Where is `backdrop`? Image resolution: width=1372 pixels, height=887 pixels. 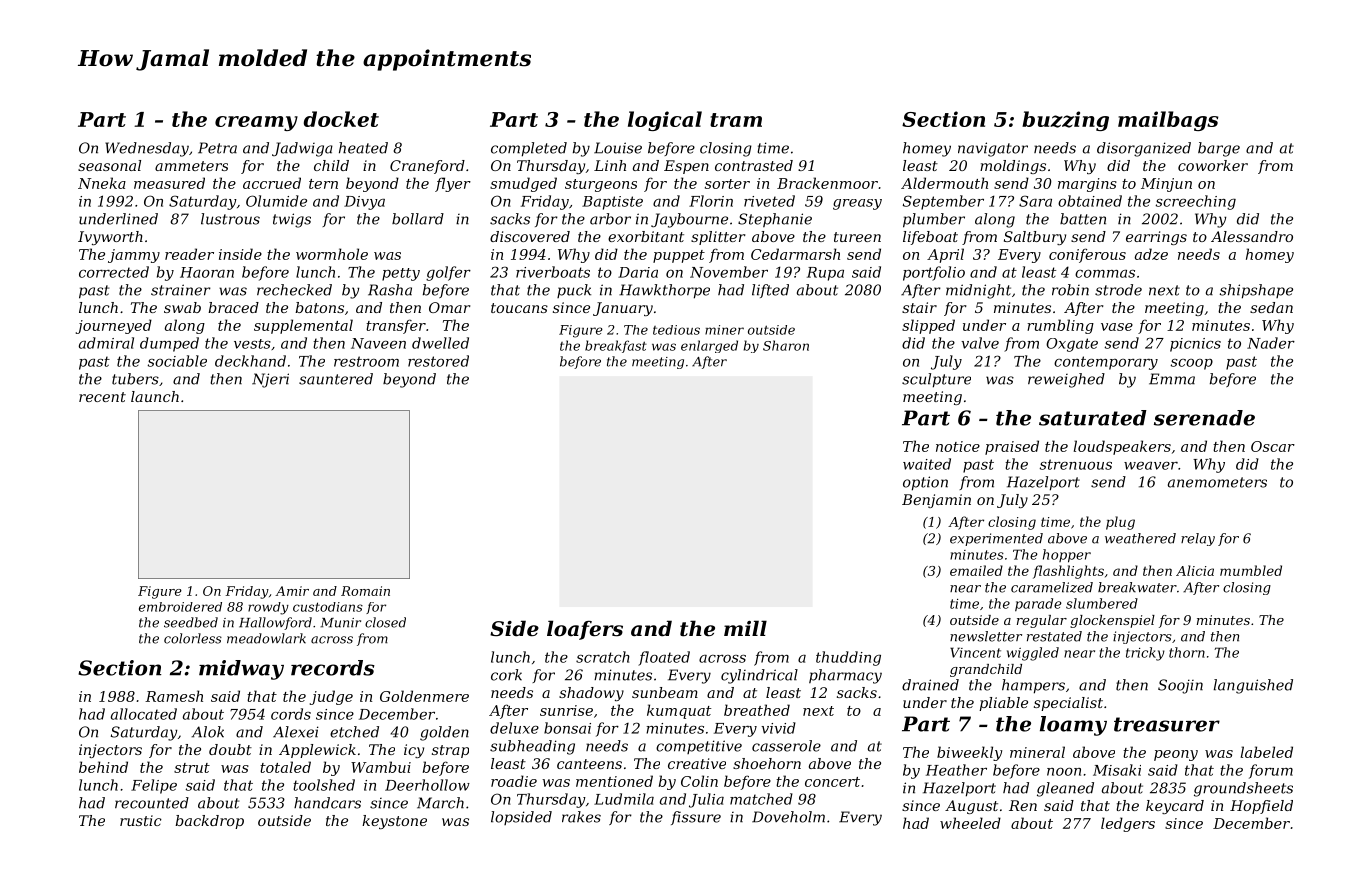
backdrop is located at coordinates (209, 822).
